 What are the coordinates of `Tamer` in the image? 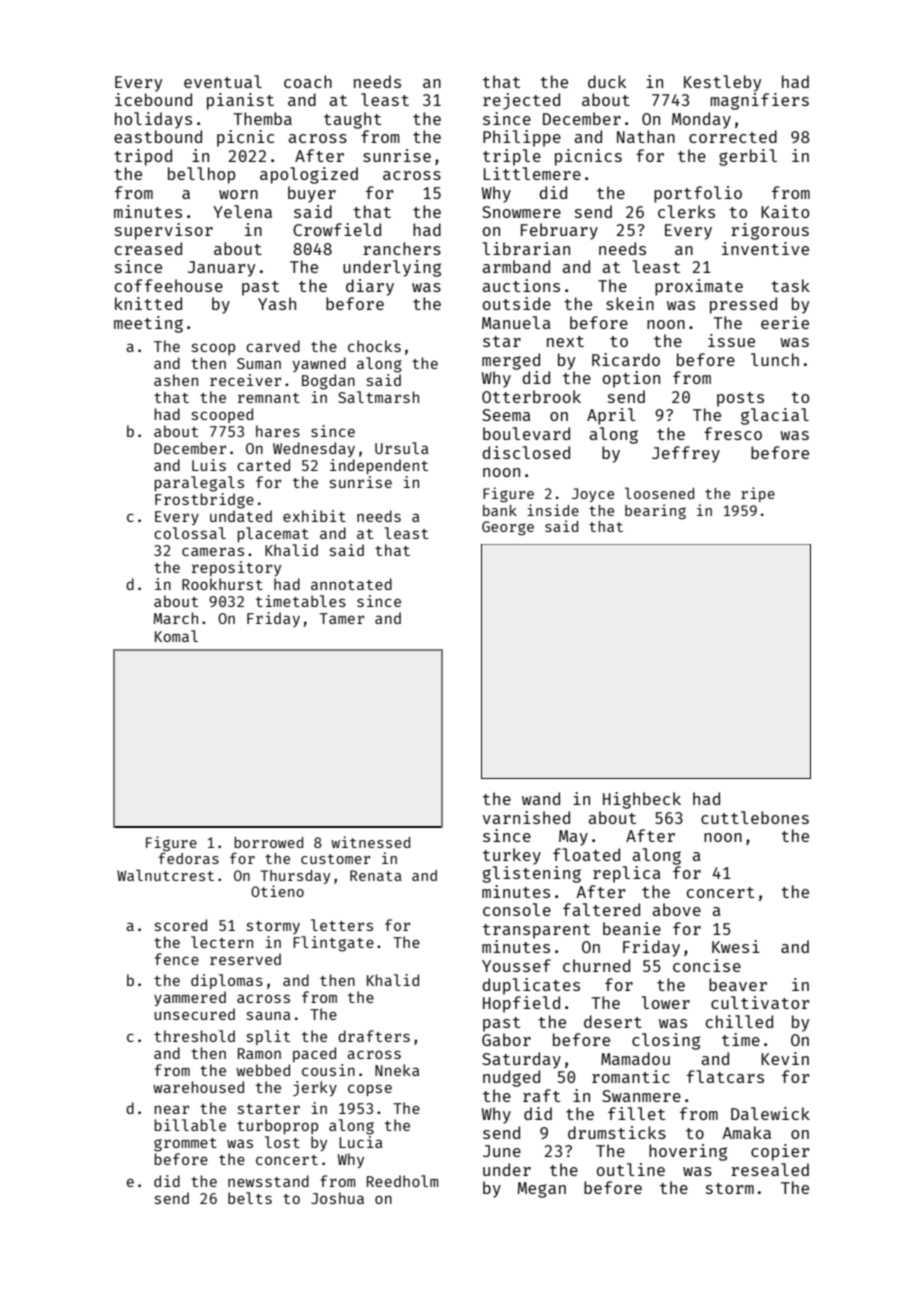 It's located at (341, 618).
